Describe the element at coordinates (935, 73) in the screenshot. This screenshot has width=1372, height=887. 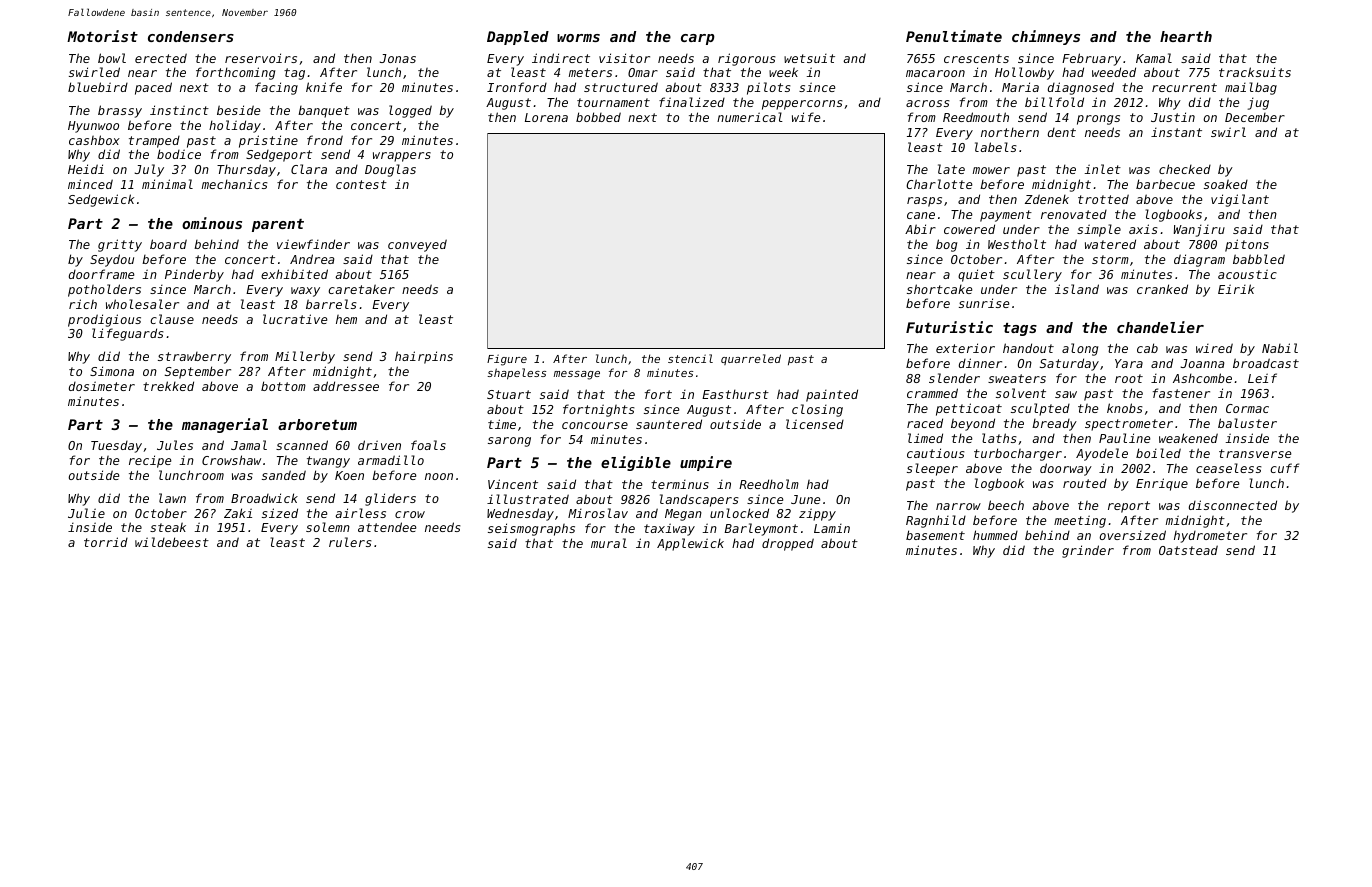
I see `macaroon` at that location.
